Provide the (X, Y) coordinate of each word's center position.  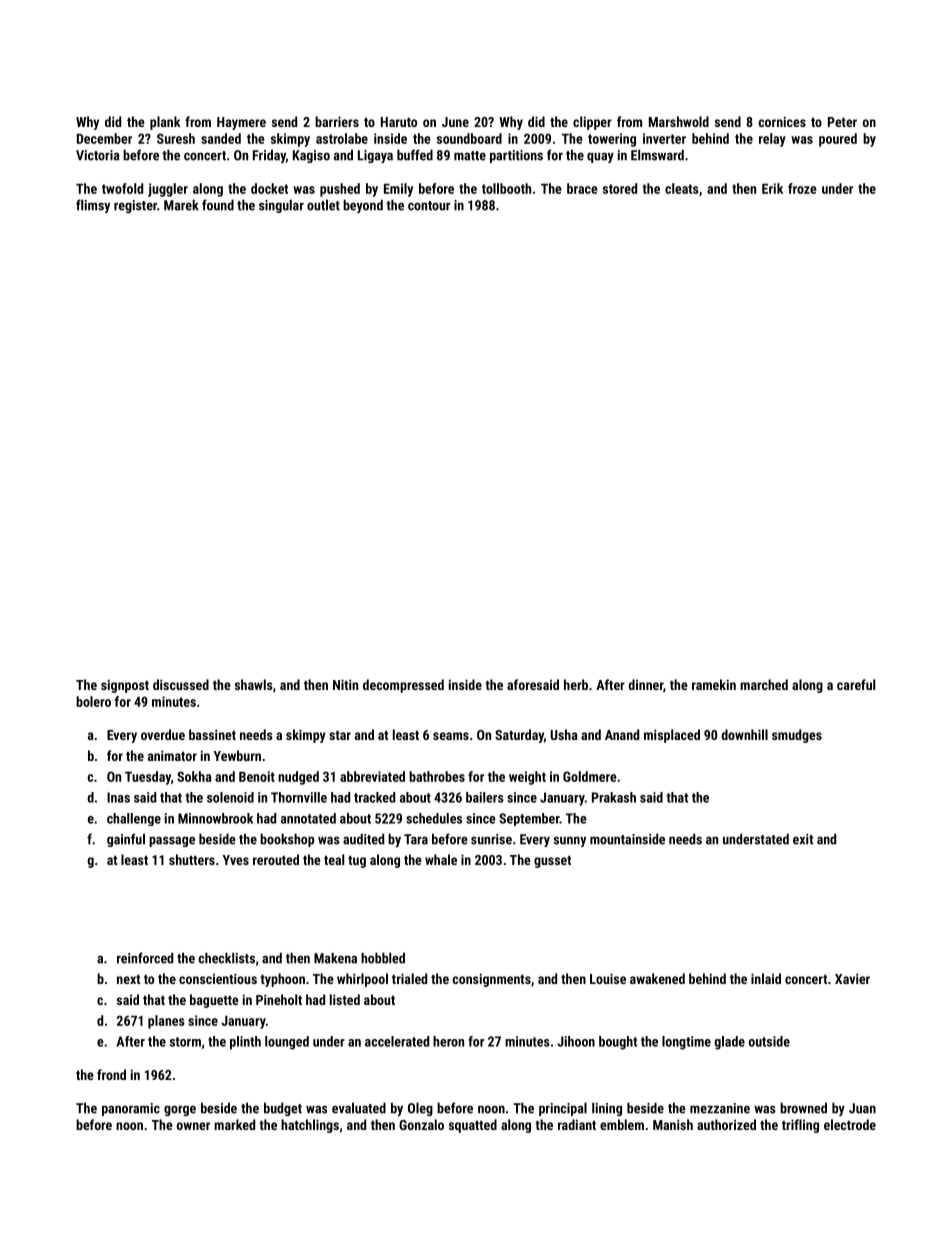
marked (234, 1124)
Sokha (194, 776)
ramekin (714, 684)
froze (802, 188)
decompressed (403, 686)
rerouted (276, 859)
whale (441, 859)
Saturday (519, 736)
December (104, 138)
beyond (363, 206)
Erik (772, 188)
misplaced (672, 736)
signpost (125, 686)
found (218, 205)
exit (803, 839)
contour (429, 206)
